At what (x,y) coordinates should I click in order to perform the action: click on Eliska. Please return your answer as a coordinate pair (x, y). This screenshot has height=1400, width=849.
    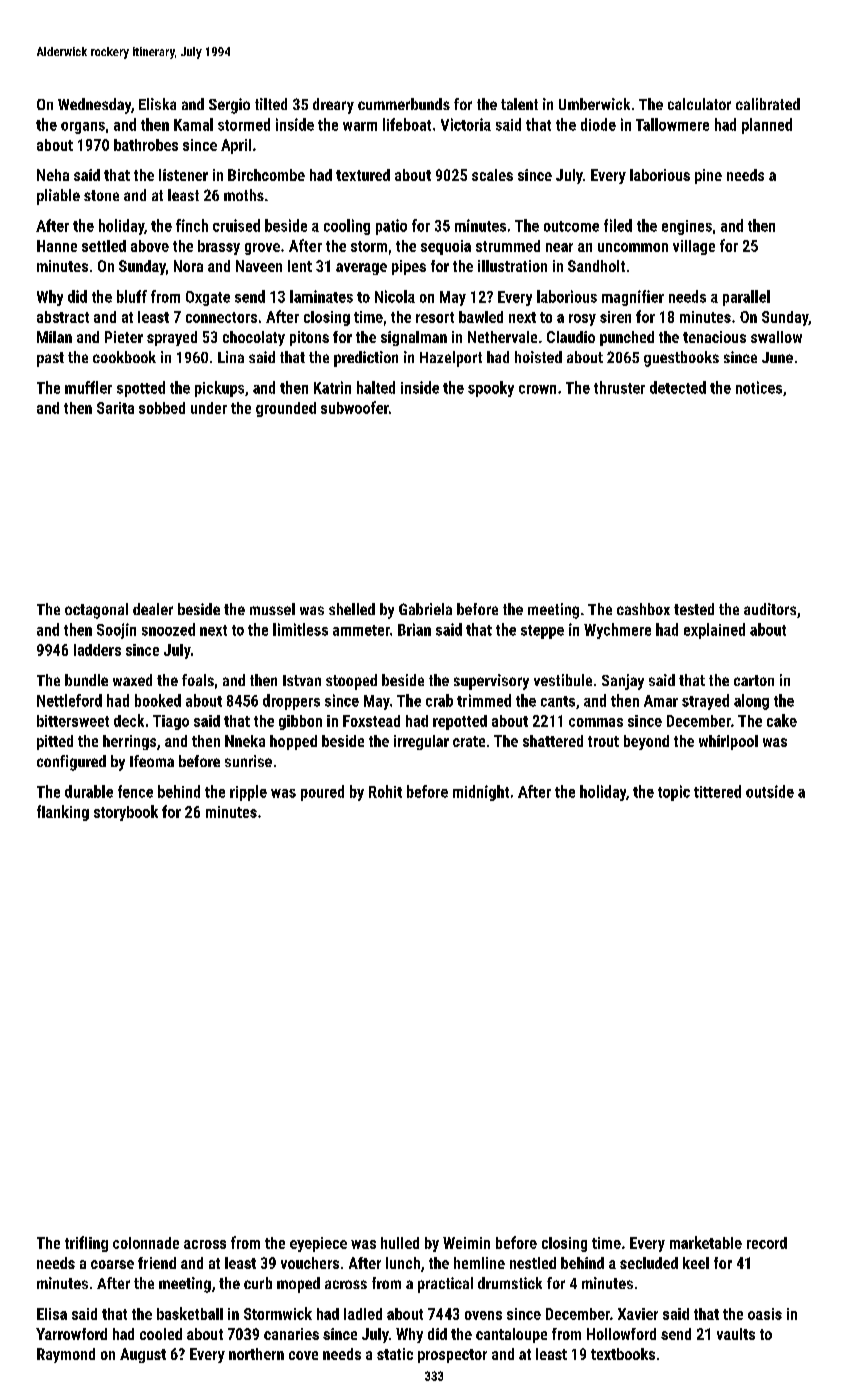
    Looking at the image, I should click on (157, 104).
